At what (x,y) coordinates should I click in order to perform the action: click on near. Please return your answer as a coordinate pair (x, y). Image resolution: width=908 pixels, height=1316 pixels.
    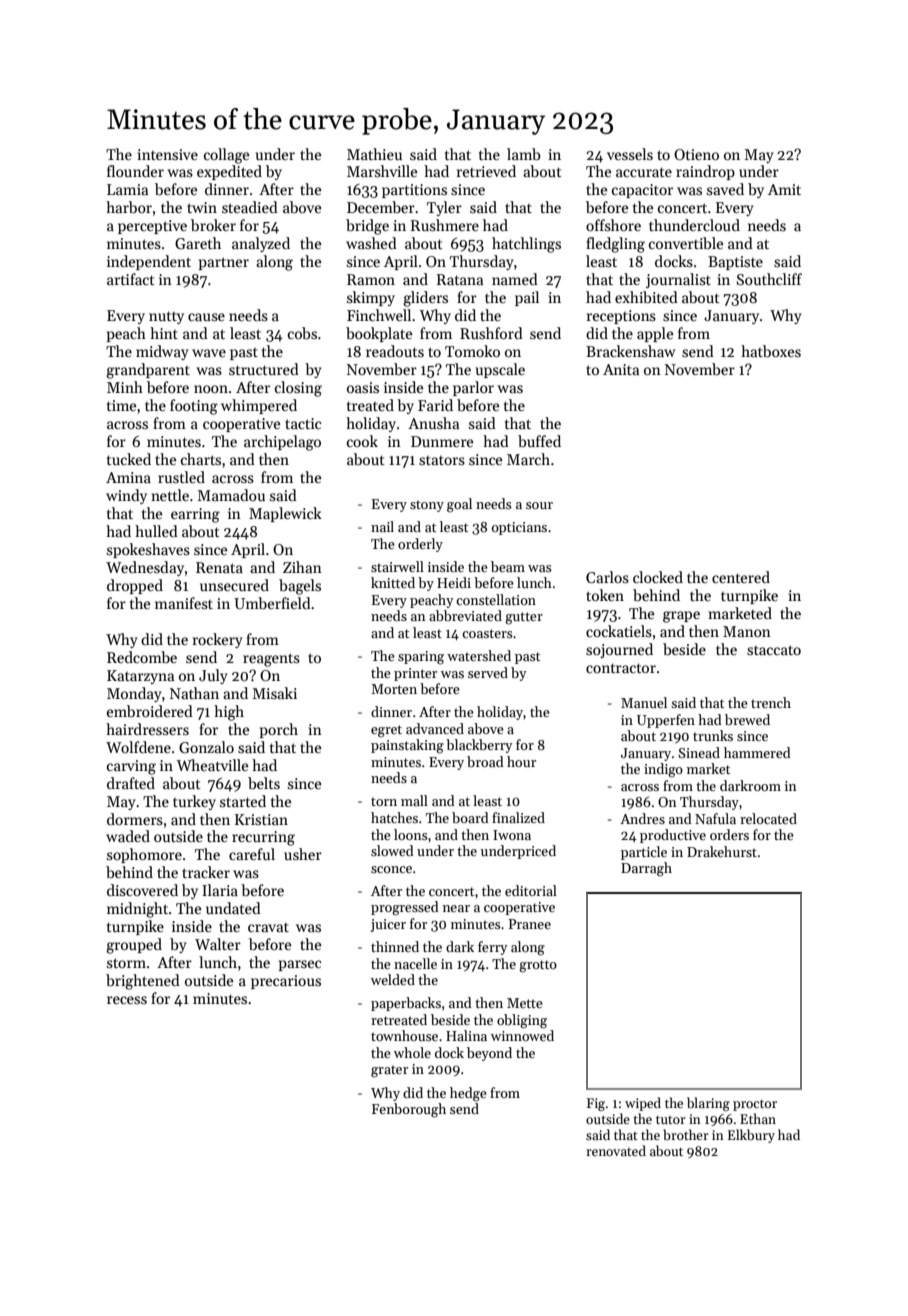
    Looking at the image, I should click on (456, 908).
